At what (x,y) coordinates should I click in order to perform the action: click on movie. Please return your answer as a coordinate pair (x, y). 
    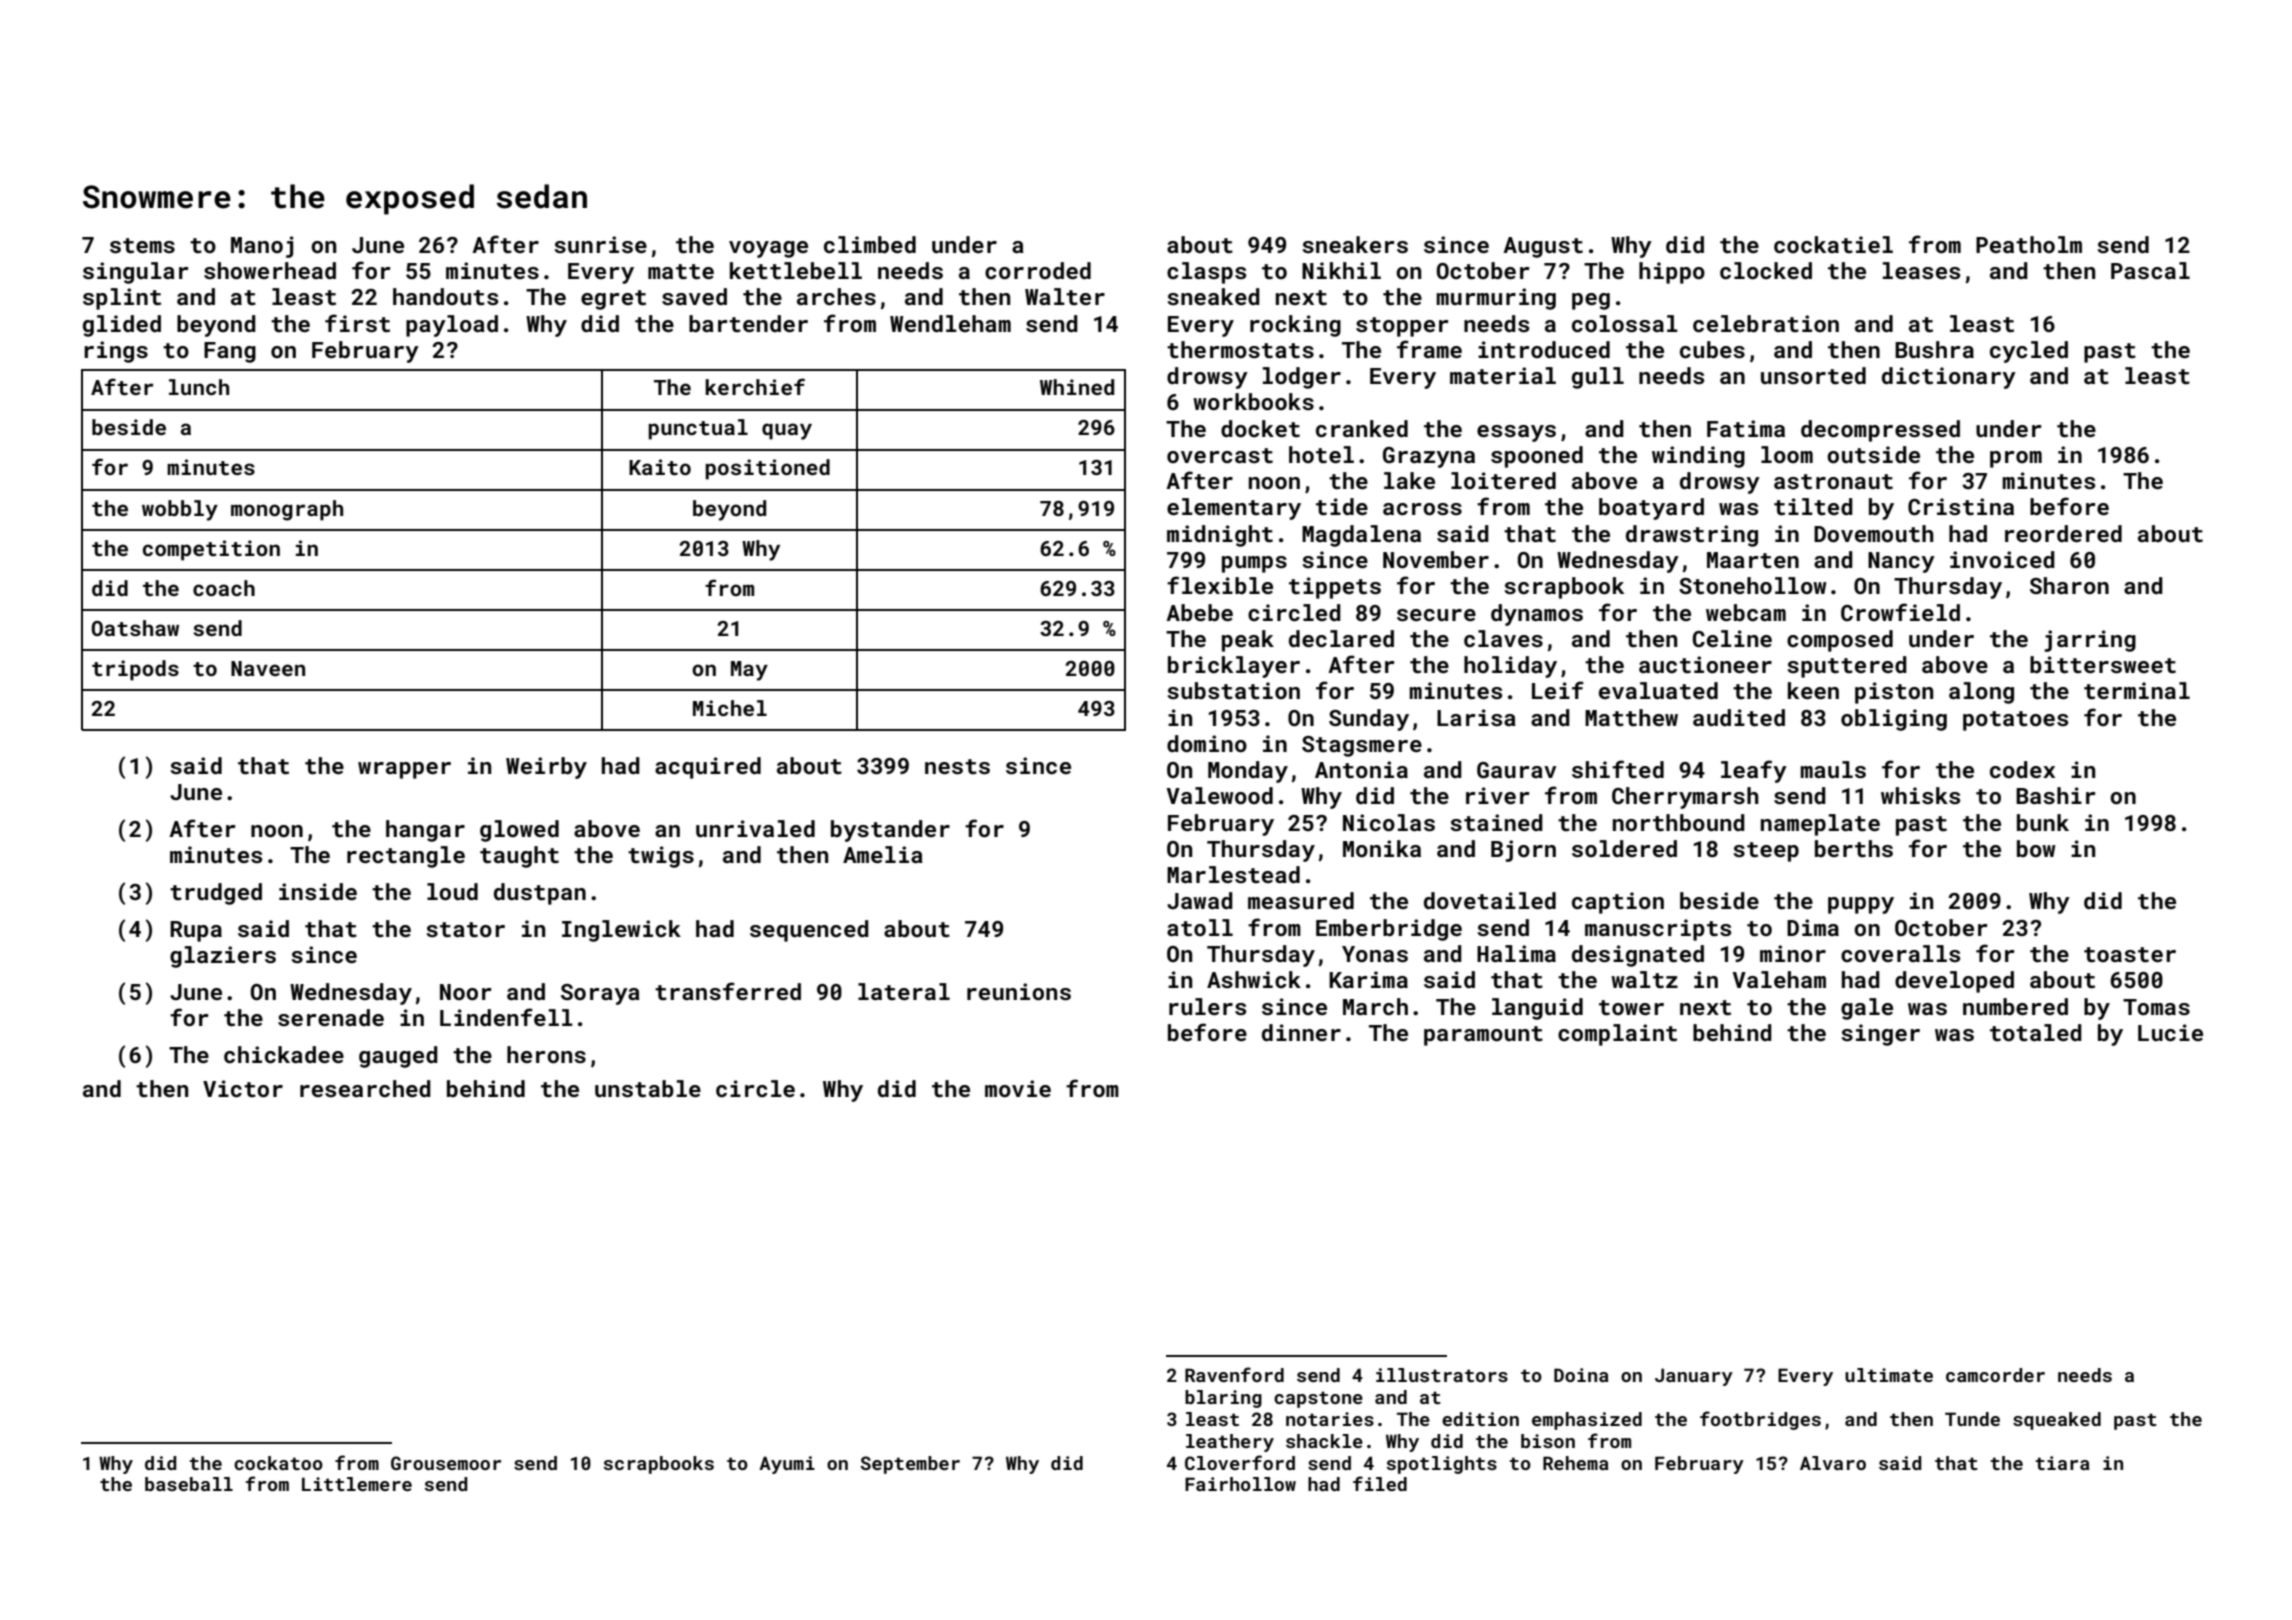
    Looking at the image, I should click on (1018, 1088).
